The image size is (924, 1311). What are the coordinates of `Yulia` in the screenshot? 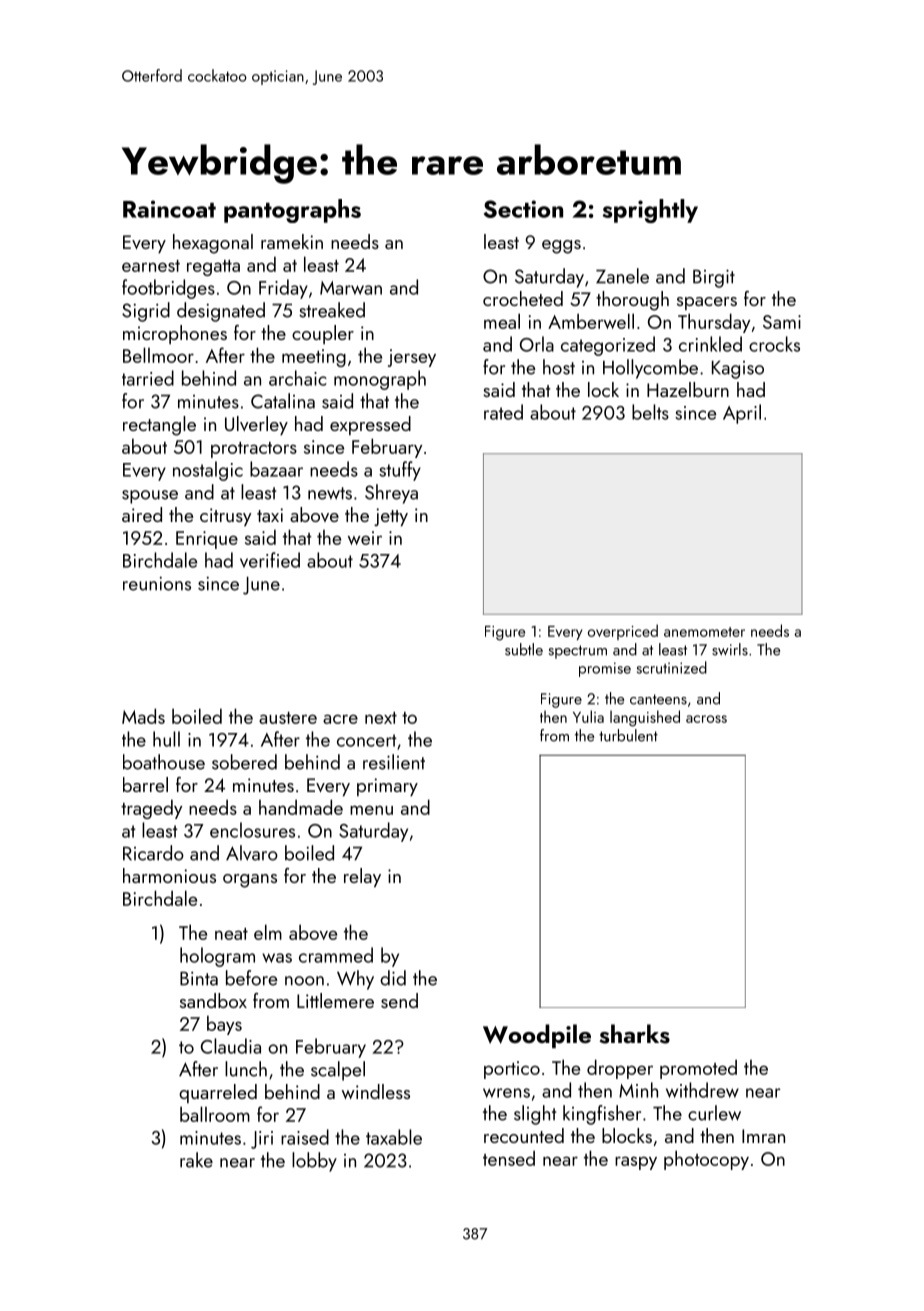 It's located at (588, 716).
